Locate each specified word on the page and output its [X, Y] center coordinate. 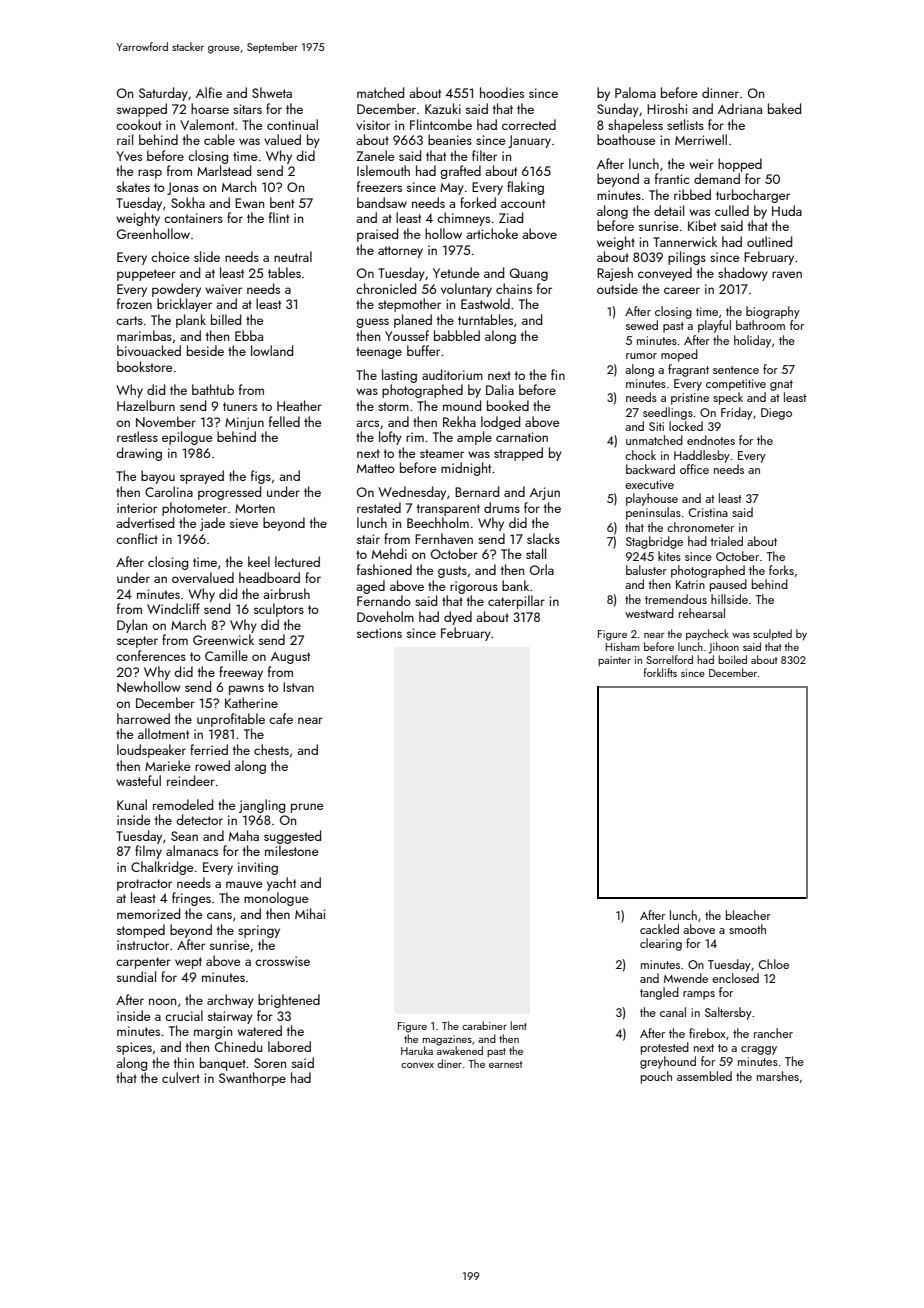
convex [417, 1065]
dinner [720, 92]
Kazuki [443, 108]
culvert [181, 1077]
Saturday [163, 94]
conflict [137, 538]
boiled [732, 659]
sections [379, 633]
